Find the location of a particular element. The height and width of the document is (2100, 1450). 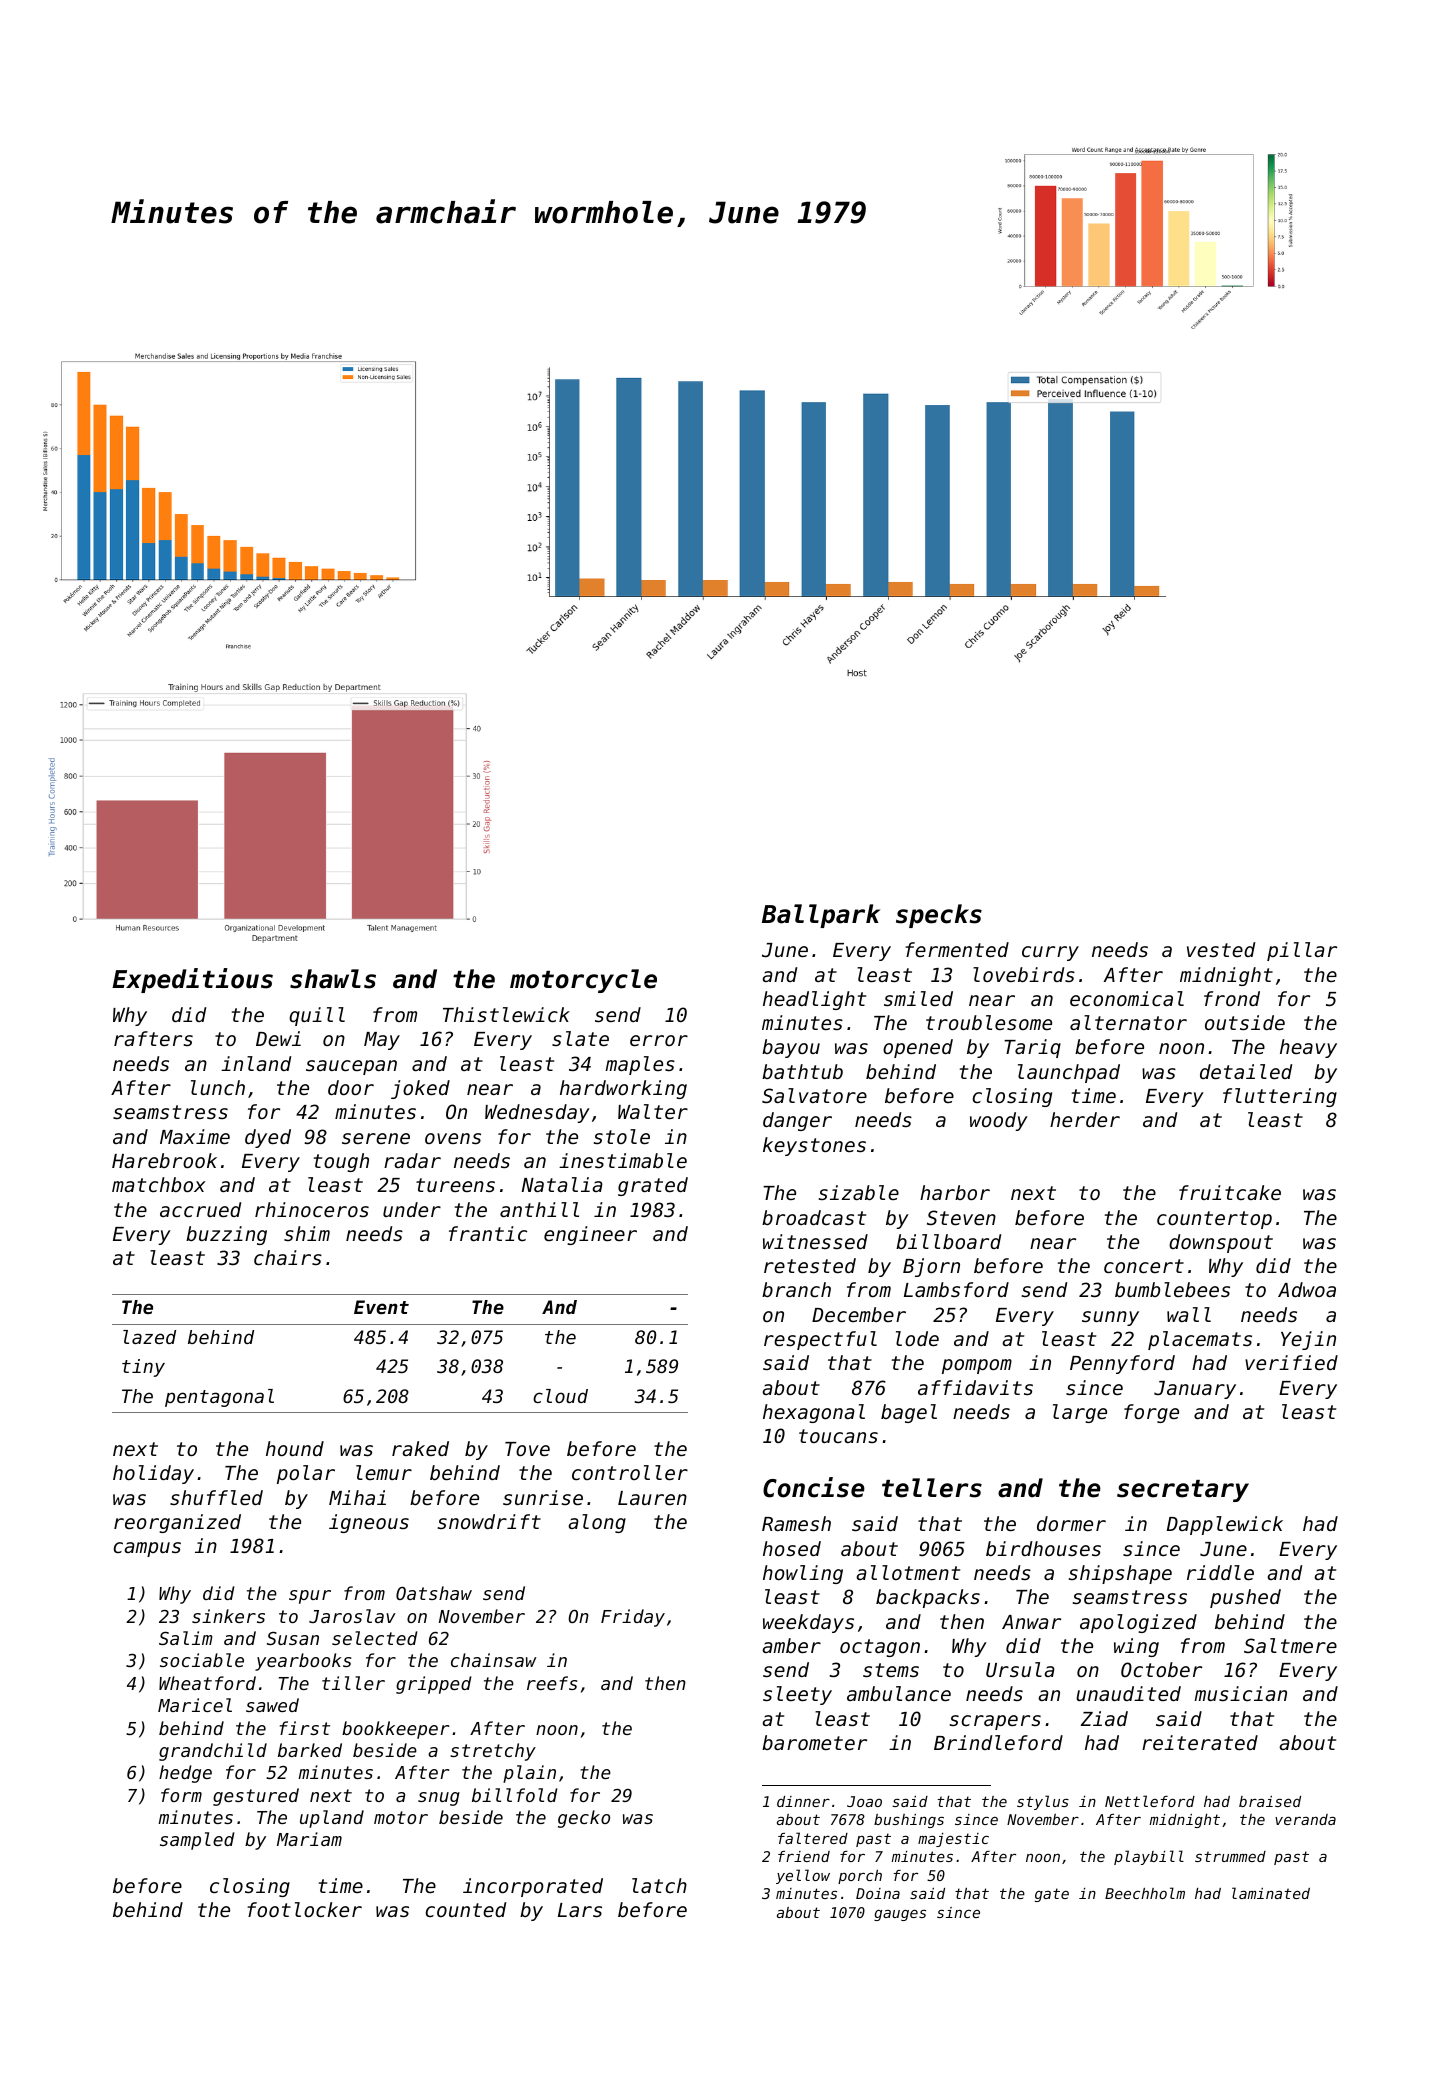

gate is located at coordinates (1052, 1895).
